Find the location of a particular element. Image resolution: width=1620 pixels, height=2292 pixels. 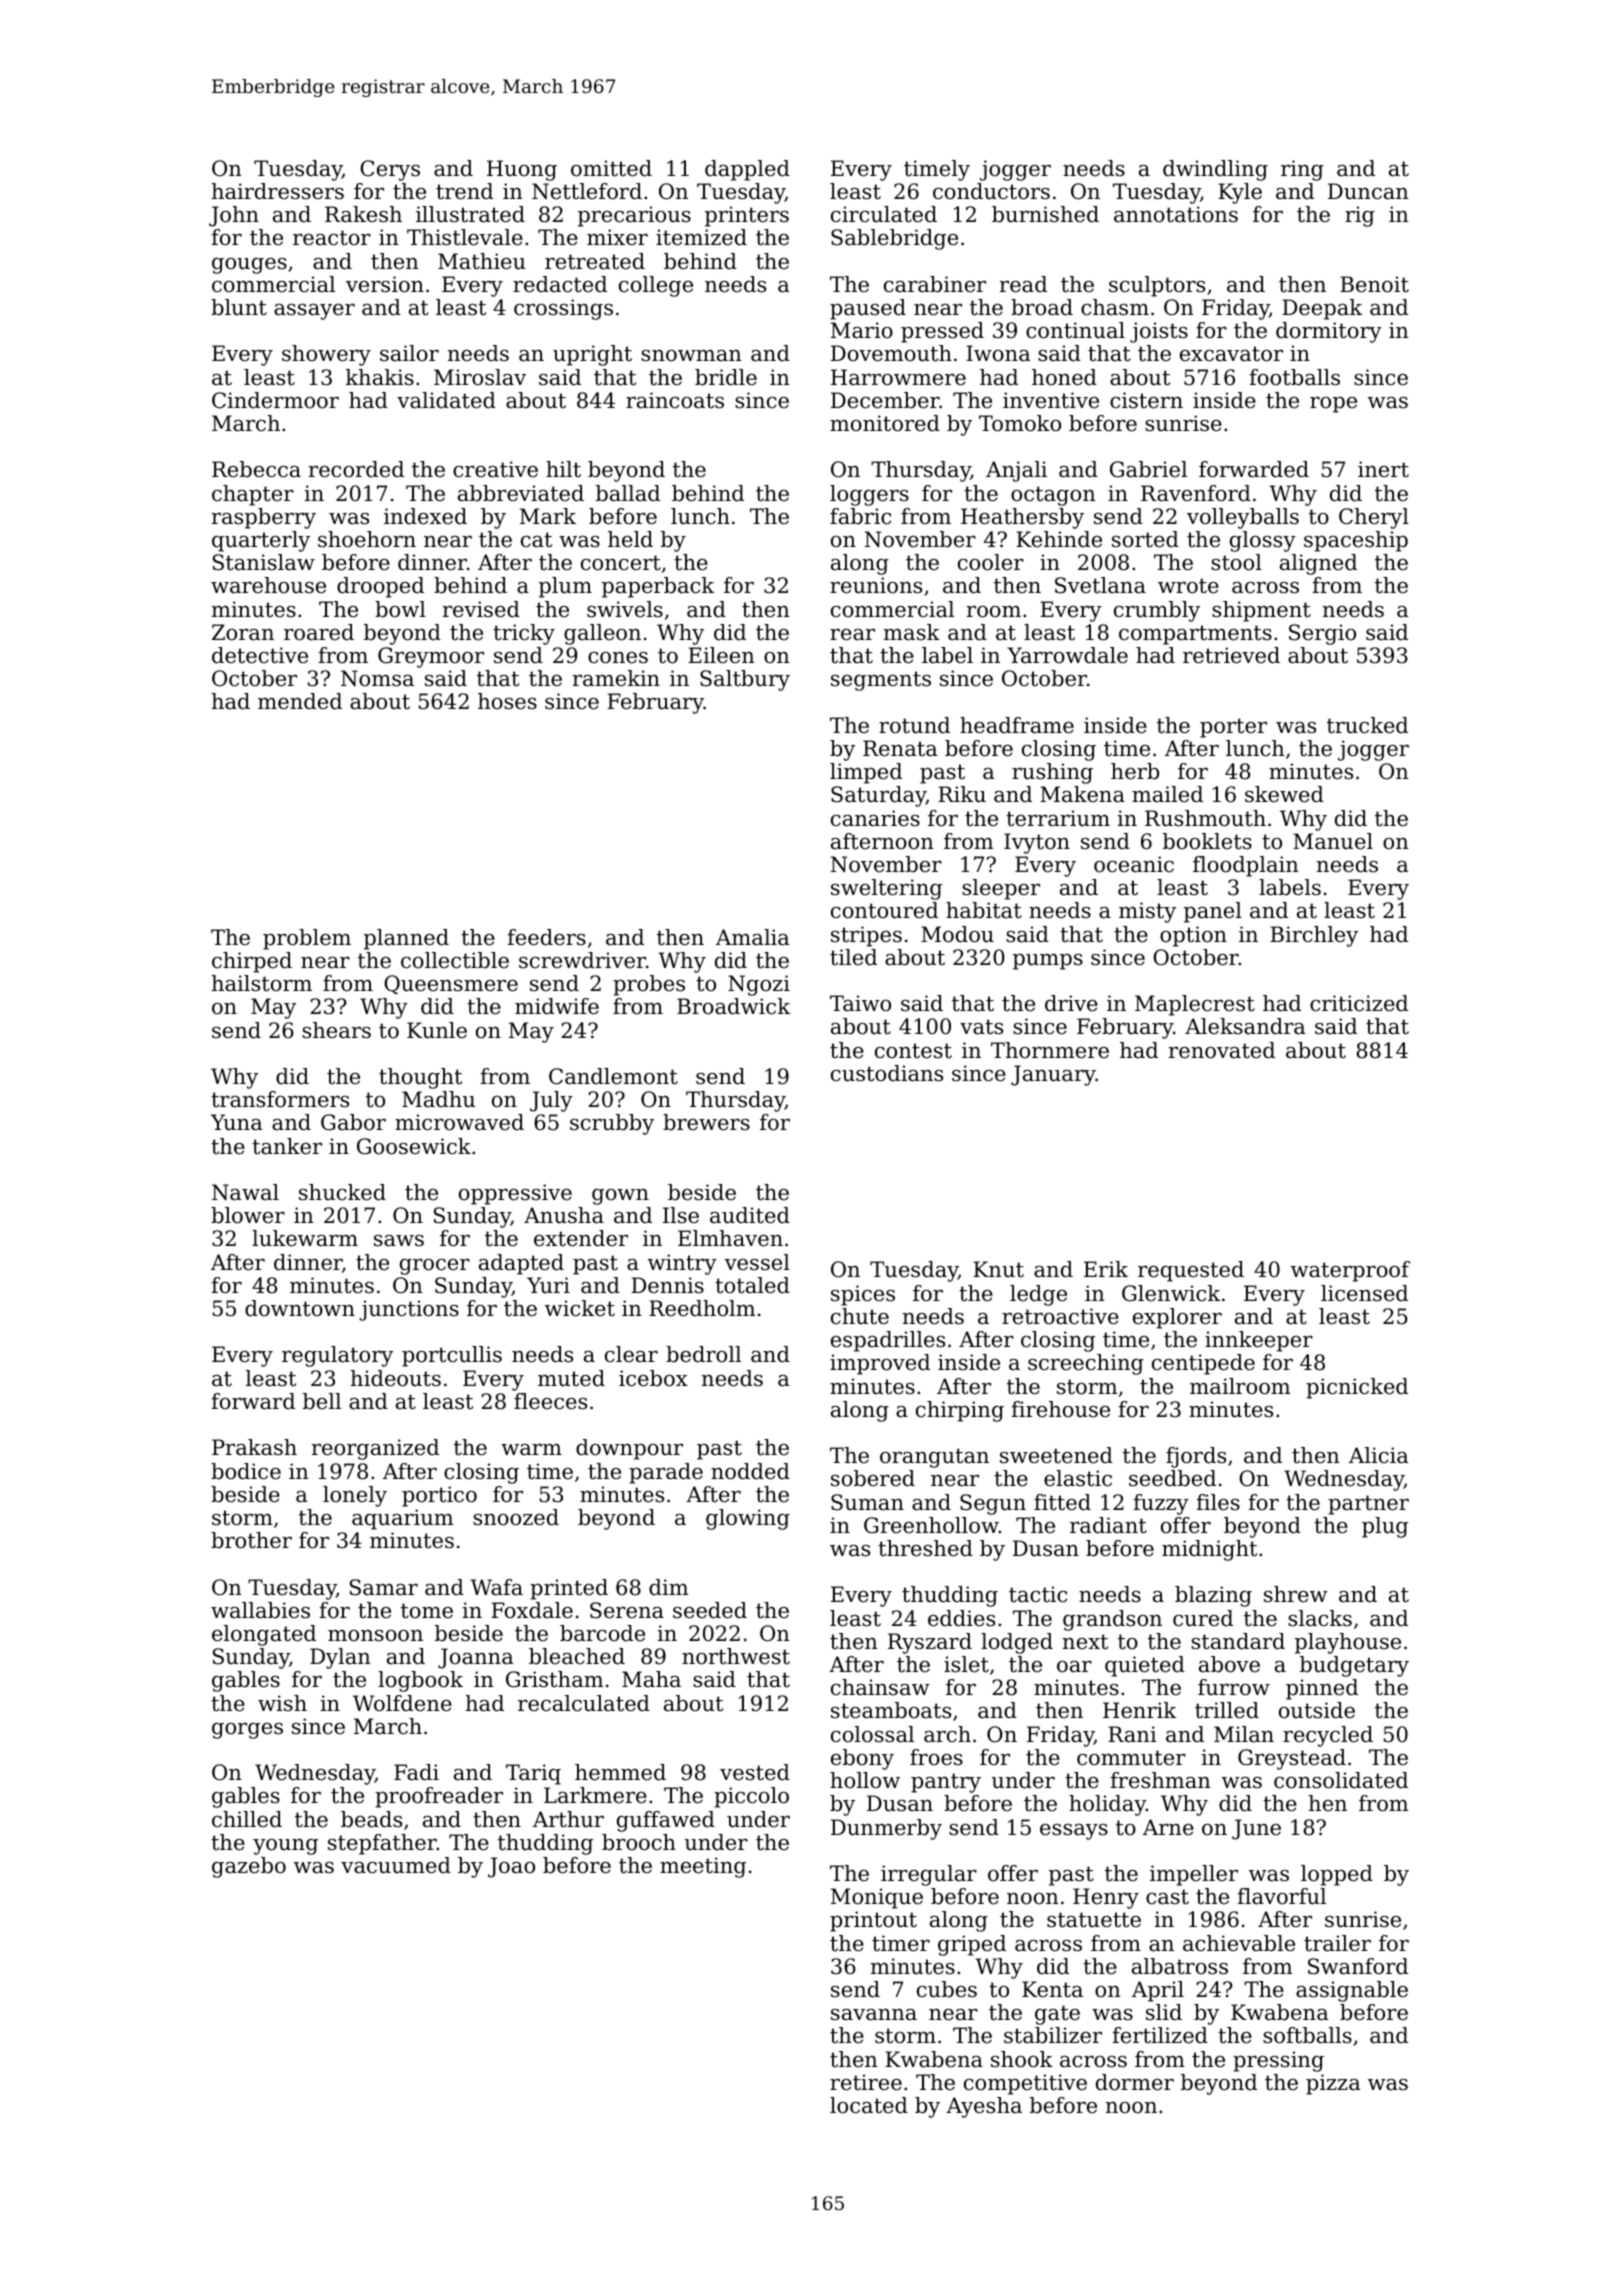

recalculated is located at coordinates (584, 1703).
